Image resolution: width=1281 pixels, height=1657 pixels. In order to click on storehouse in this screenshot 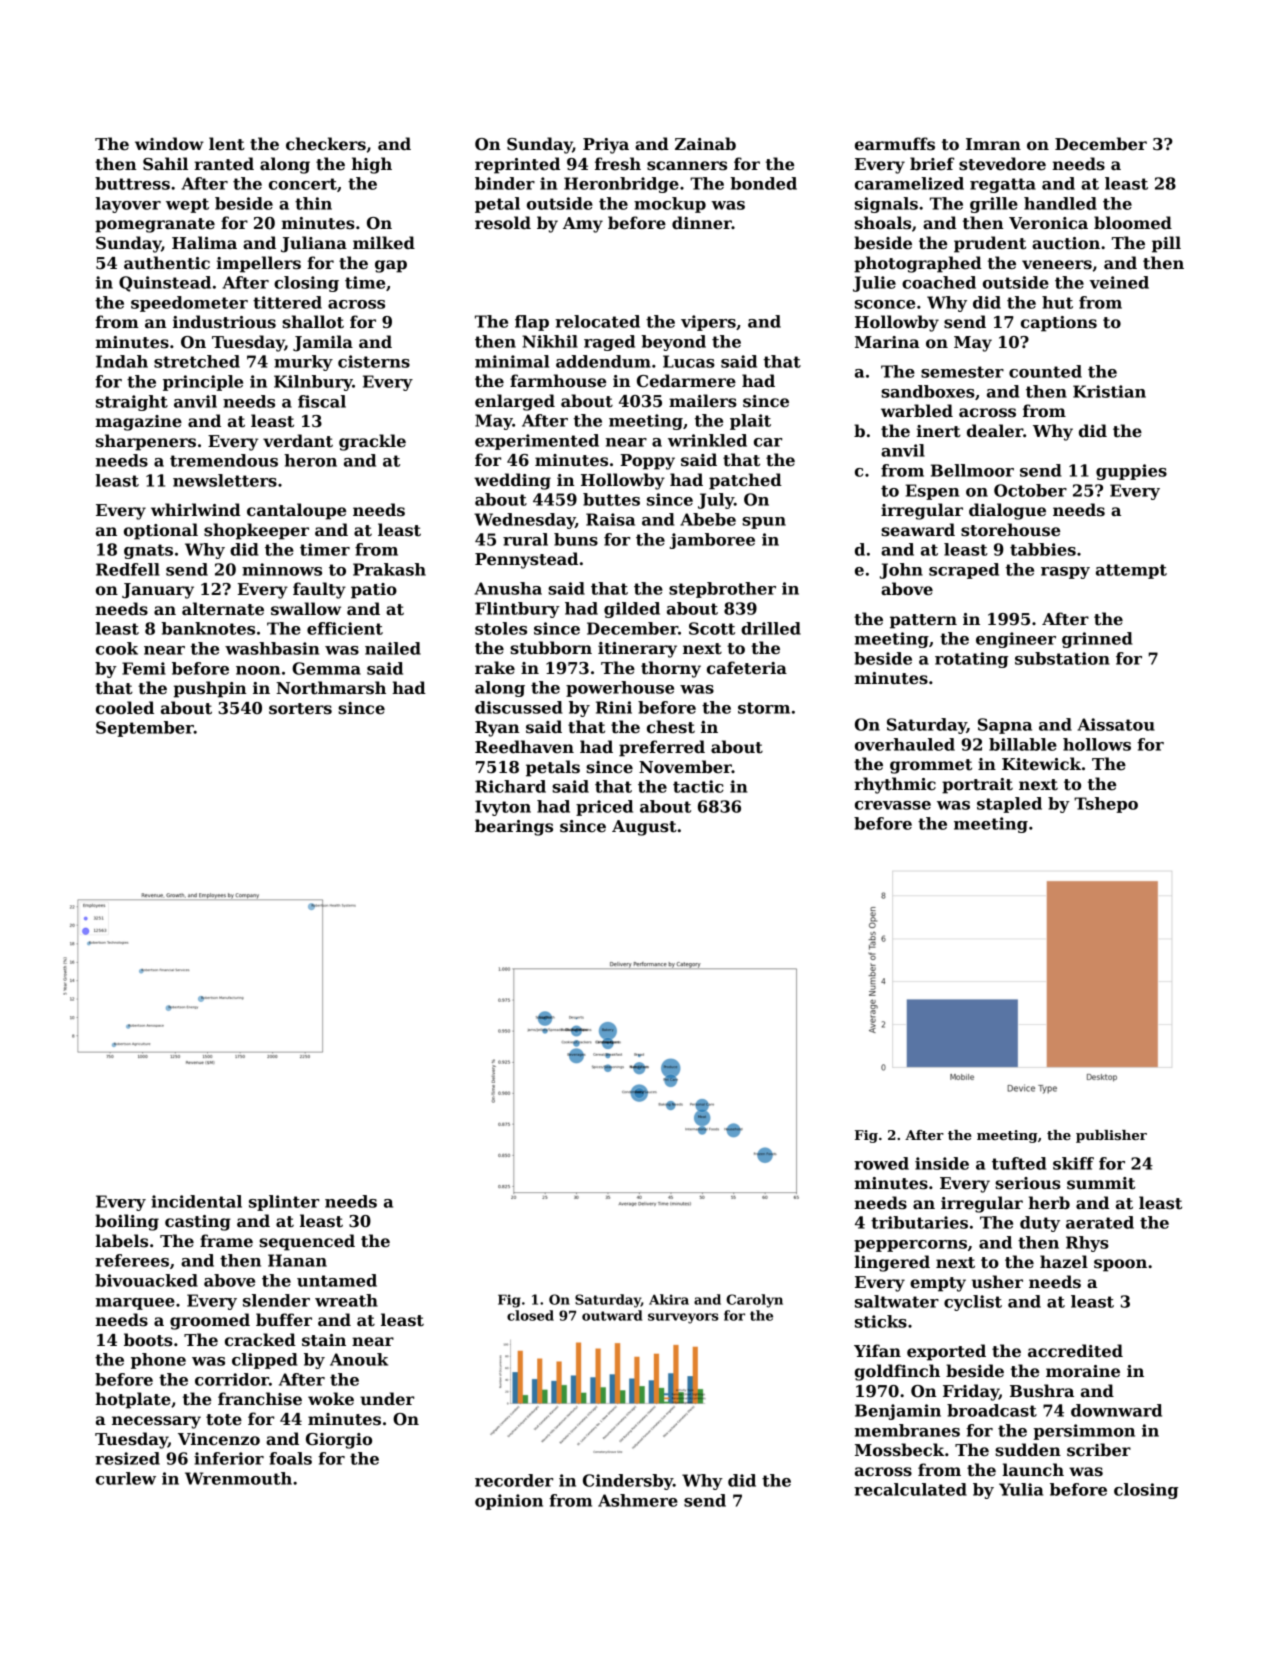, I will do `click(1010, 530)`.
